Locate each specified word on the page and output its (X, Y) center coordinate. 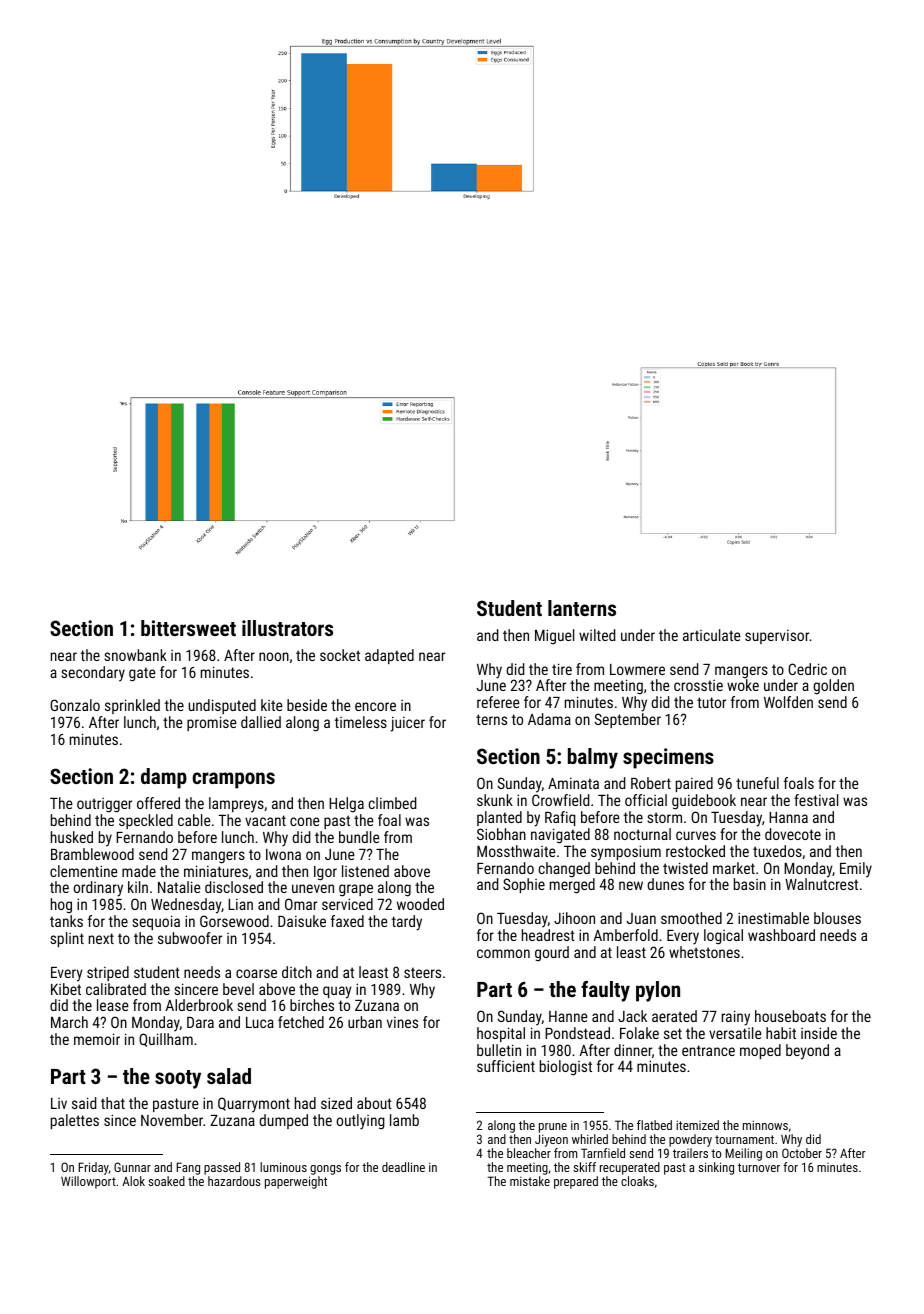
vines (402, 1022)
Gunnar (132, 1167)
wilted (597, 635)
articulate (712, 635)
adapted (389, 656)
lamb (404, 1120)
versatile (735, 1033)
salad (229, 1076)
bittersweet (188, 628)
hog (61, 906)
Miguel (554, 637)
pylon (658, 991)
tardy (407, 923)
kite (272, 705)
